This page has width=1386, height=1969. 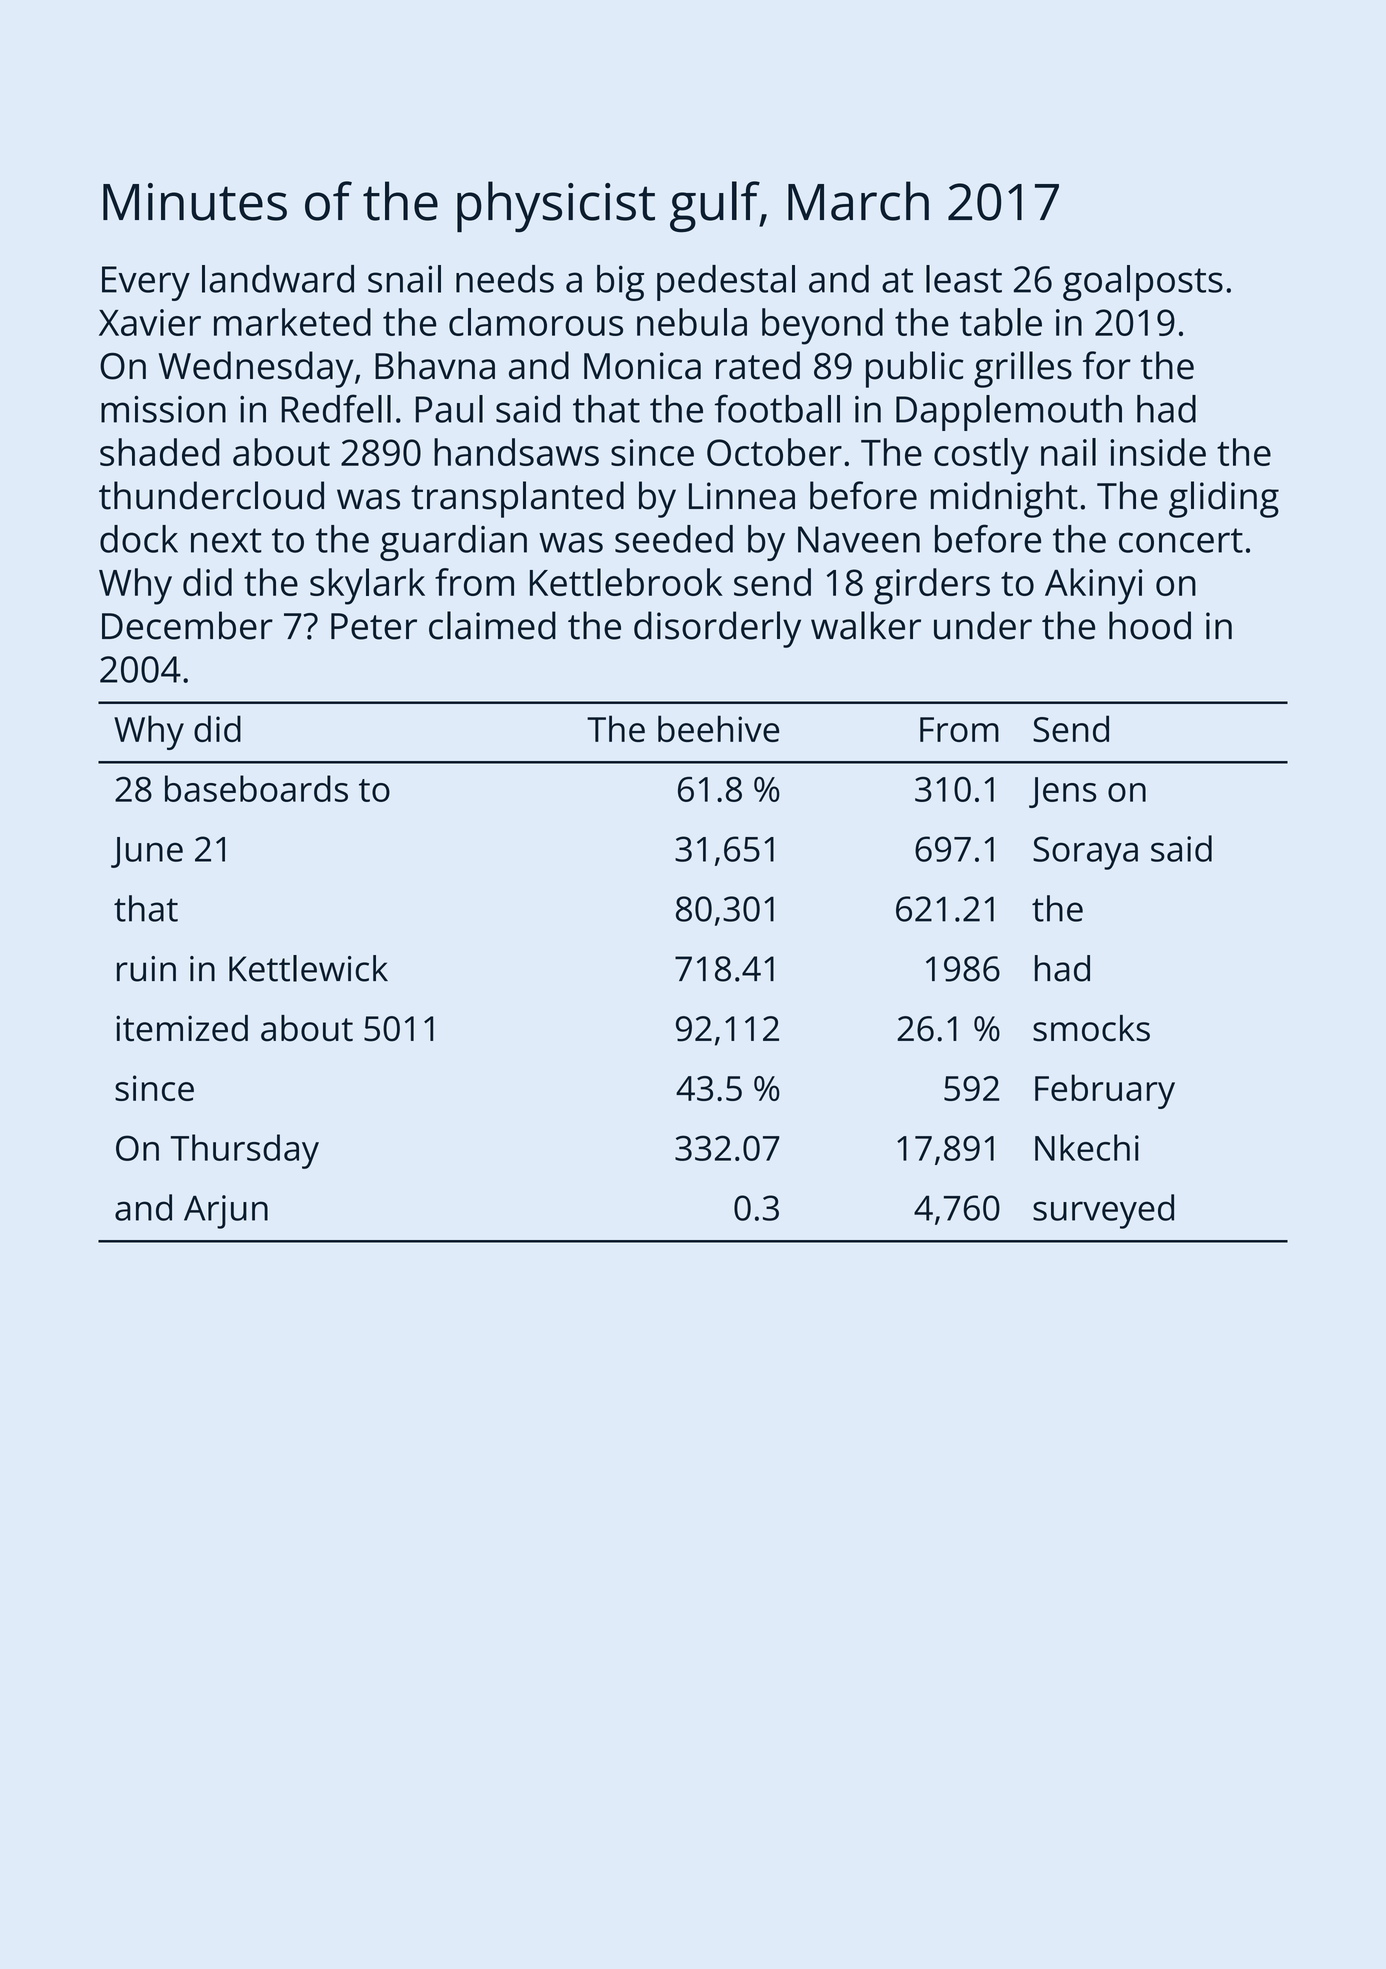 I want to click on guardian, so click(x=453, y=543).
